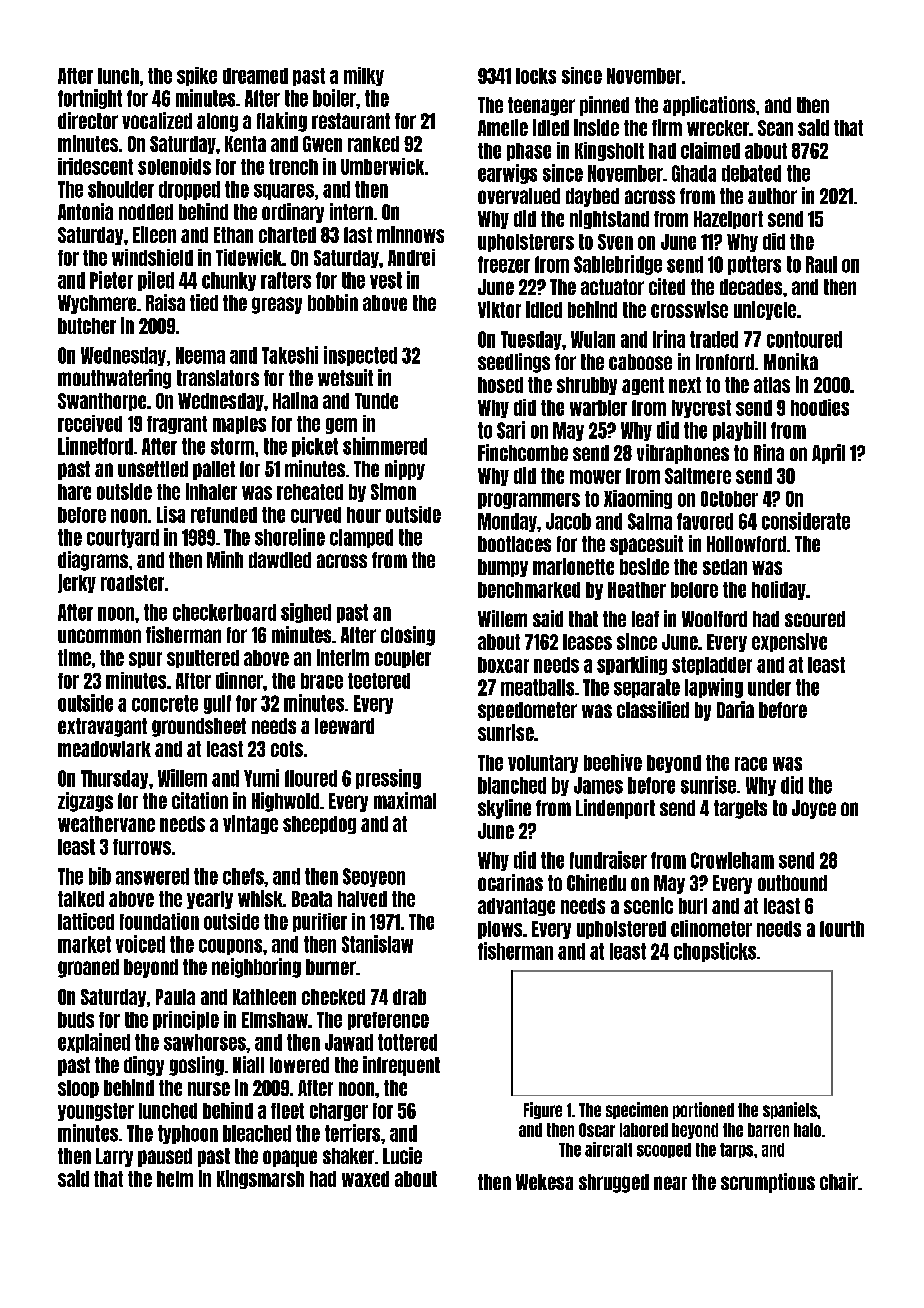 Image resolution: width=924 pixels, height=1308 pixels. I want to click on dingy, so click(144, 1066).
